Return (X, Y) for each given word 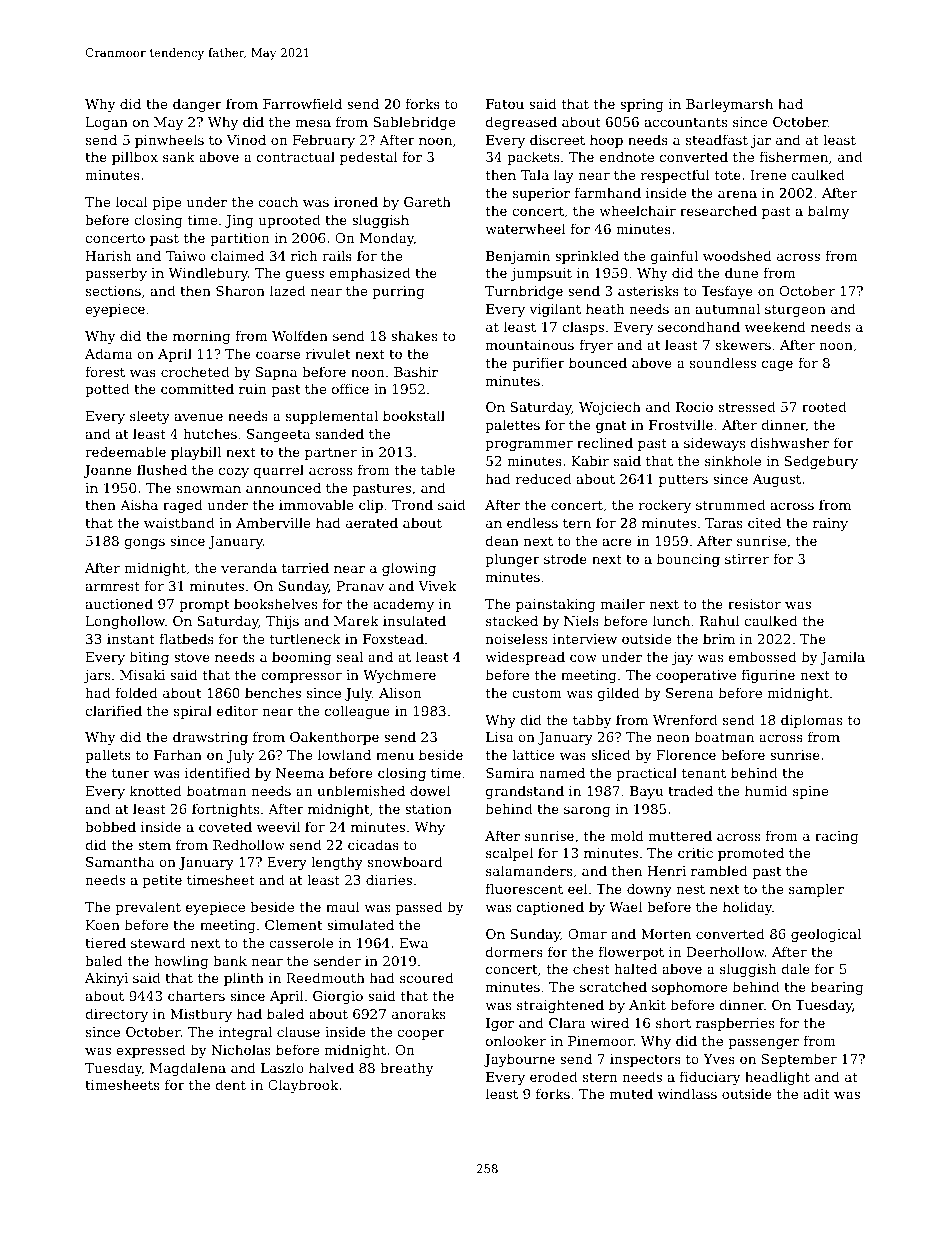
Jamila (842, 658)
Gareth (427, 201)
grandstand (525, 792)
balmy (828, 212)
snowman (209, 489)
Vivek (437, 585)
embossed (763, 656)
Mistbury (201, 1015)
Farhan (178, 754)
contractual (296, 156)
